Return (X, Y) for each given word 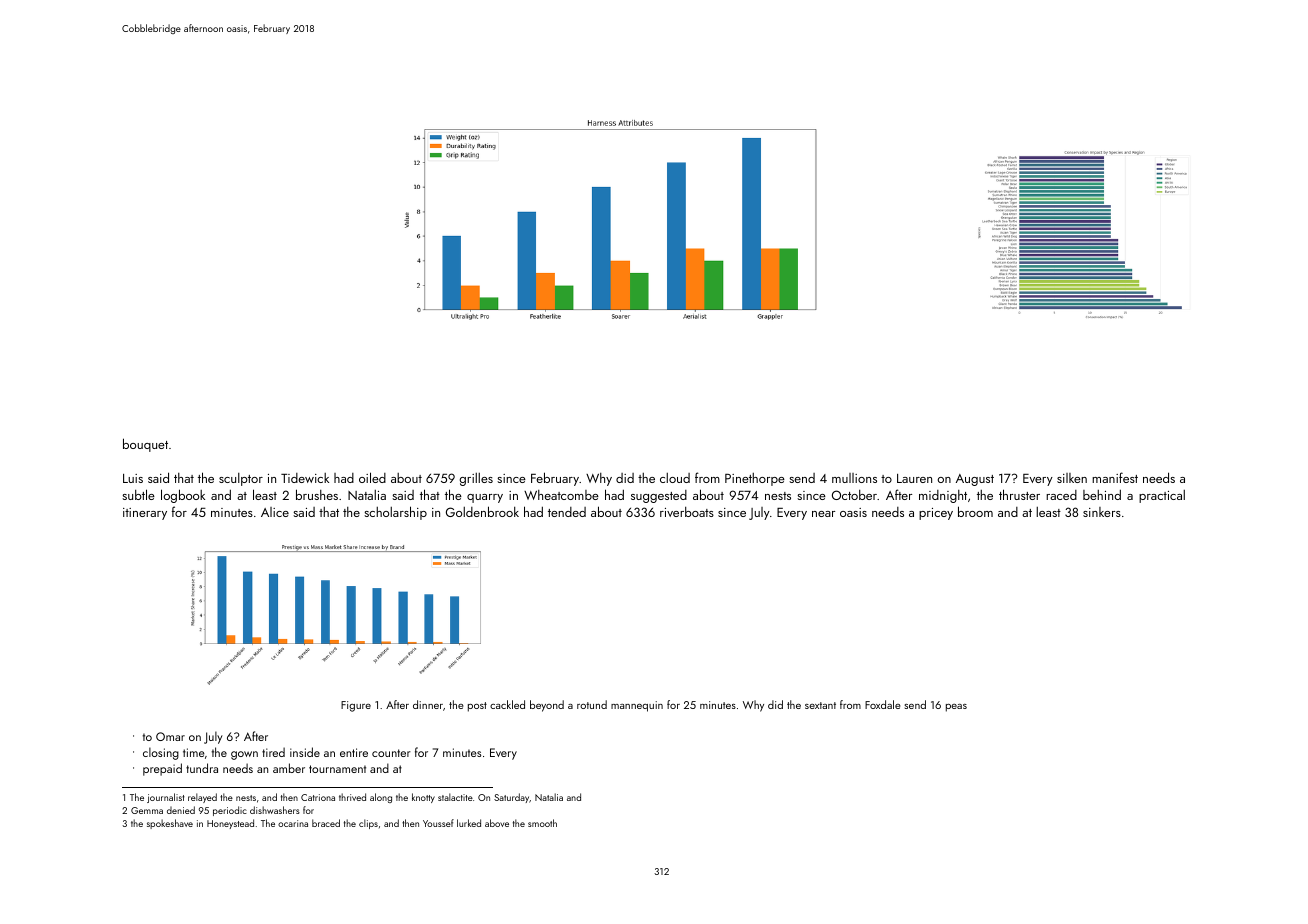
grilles (476, 479)
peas (956, 708)
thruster (1019, 494)
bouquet (145, 445)
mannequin (637, 706)
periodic (230, 811)
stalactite (455, 797)
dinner (428, 704)
